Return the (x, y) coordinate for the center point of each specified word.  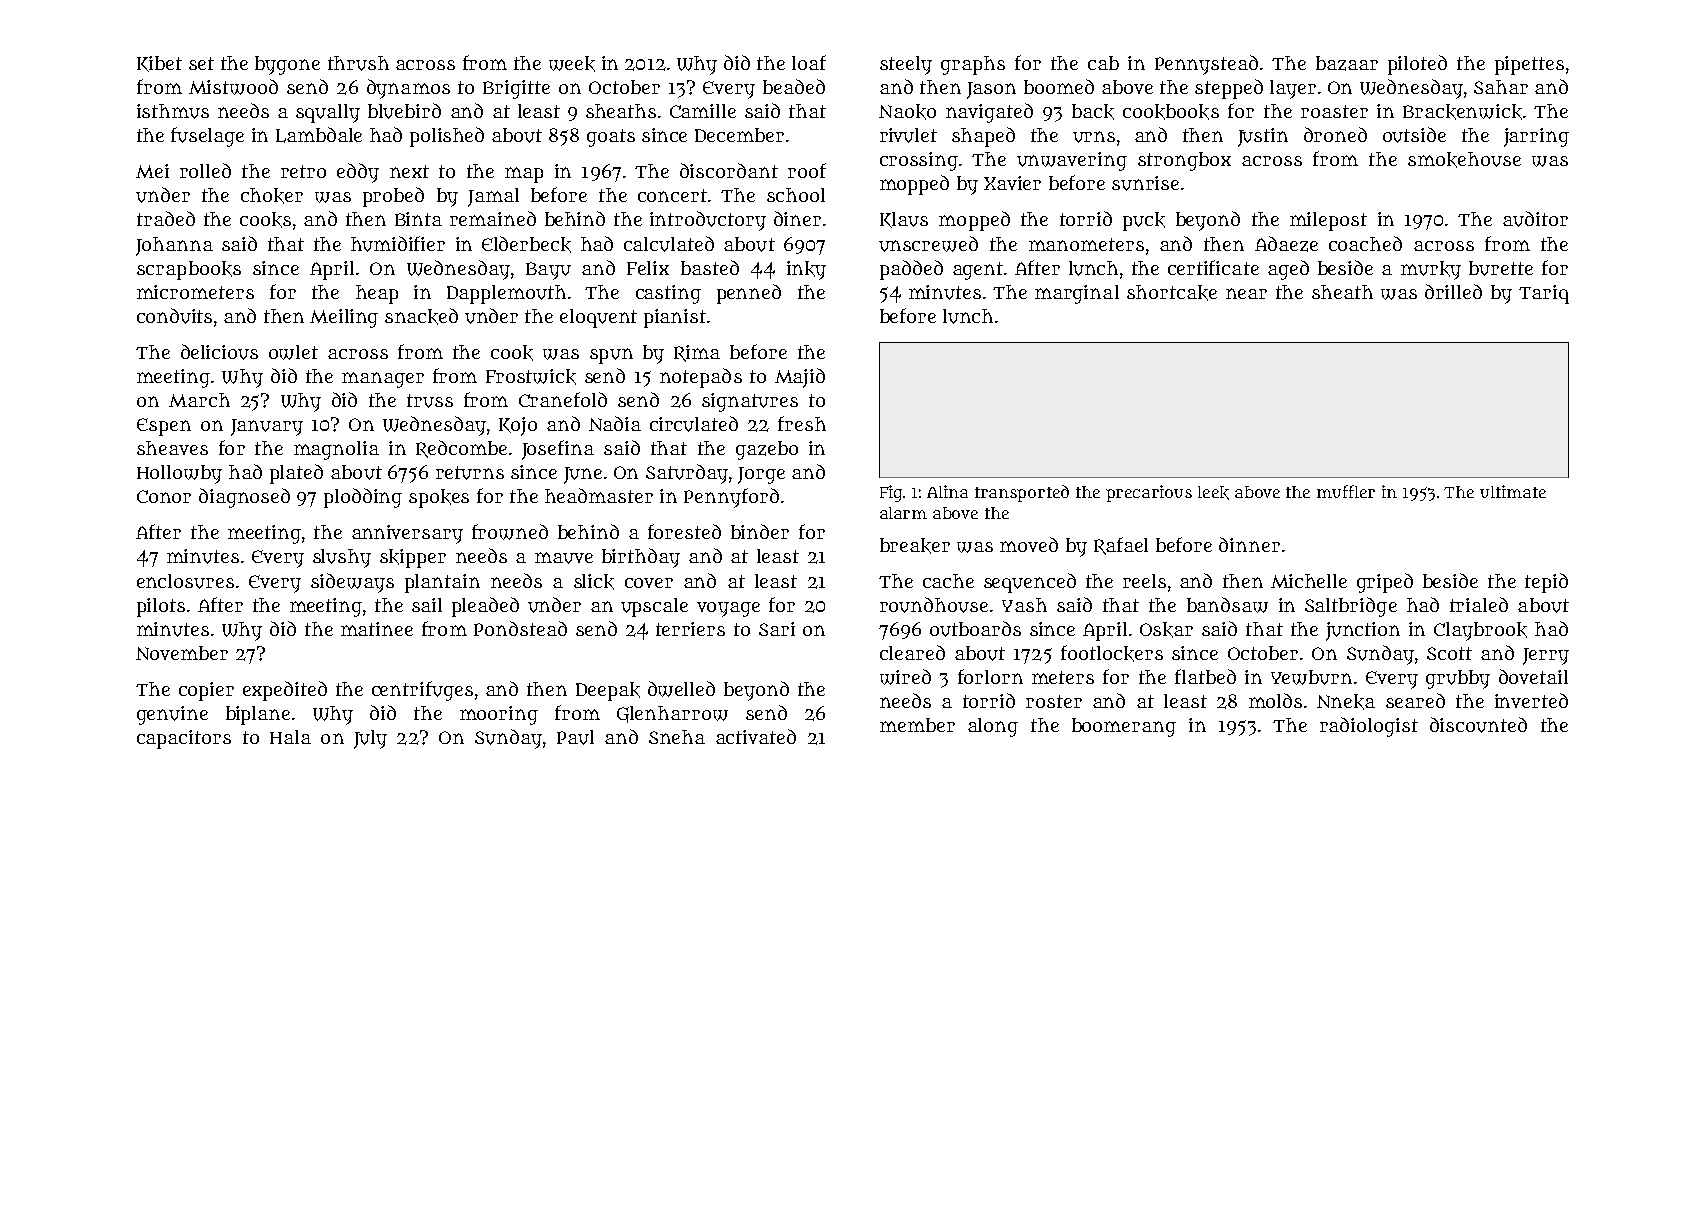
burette (1501, 268)
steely (906, 65)
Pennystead (1206, 65)
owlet (293, 352)
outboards (975, 629)
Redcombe (461, 449)
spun (611, 356)
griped (1385, 583)
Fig (892, 493)
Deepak (608, 691)
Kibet (159, 64)
